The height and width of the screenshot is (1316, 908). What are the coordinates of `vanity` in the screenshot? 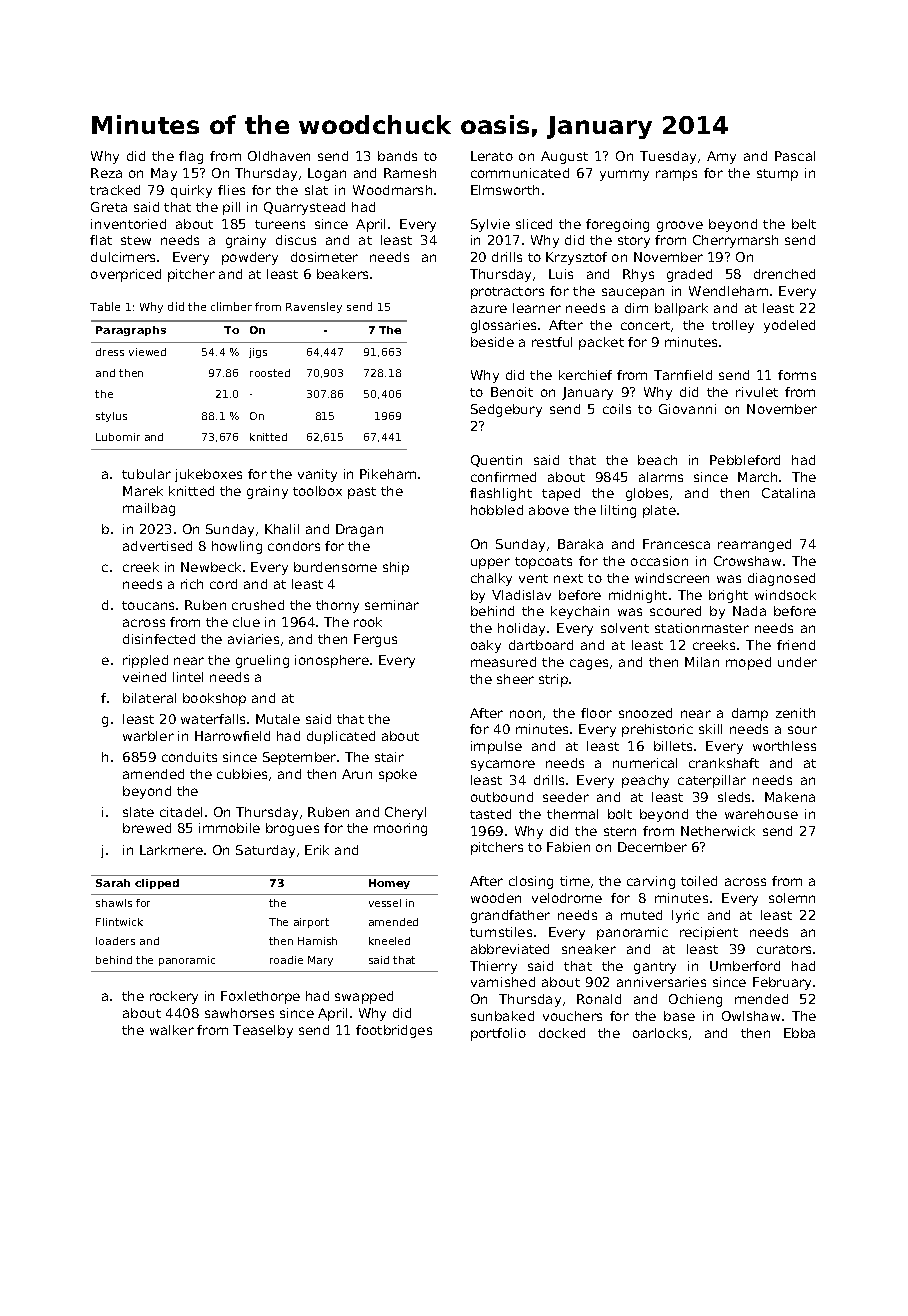 It's located at (317, 475).
